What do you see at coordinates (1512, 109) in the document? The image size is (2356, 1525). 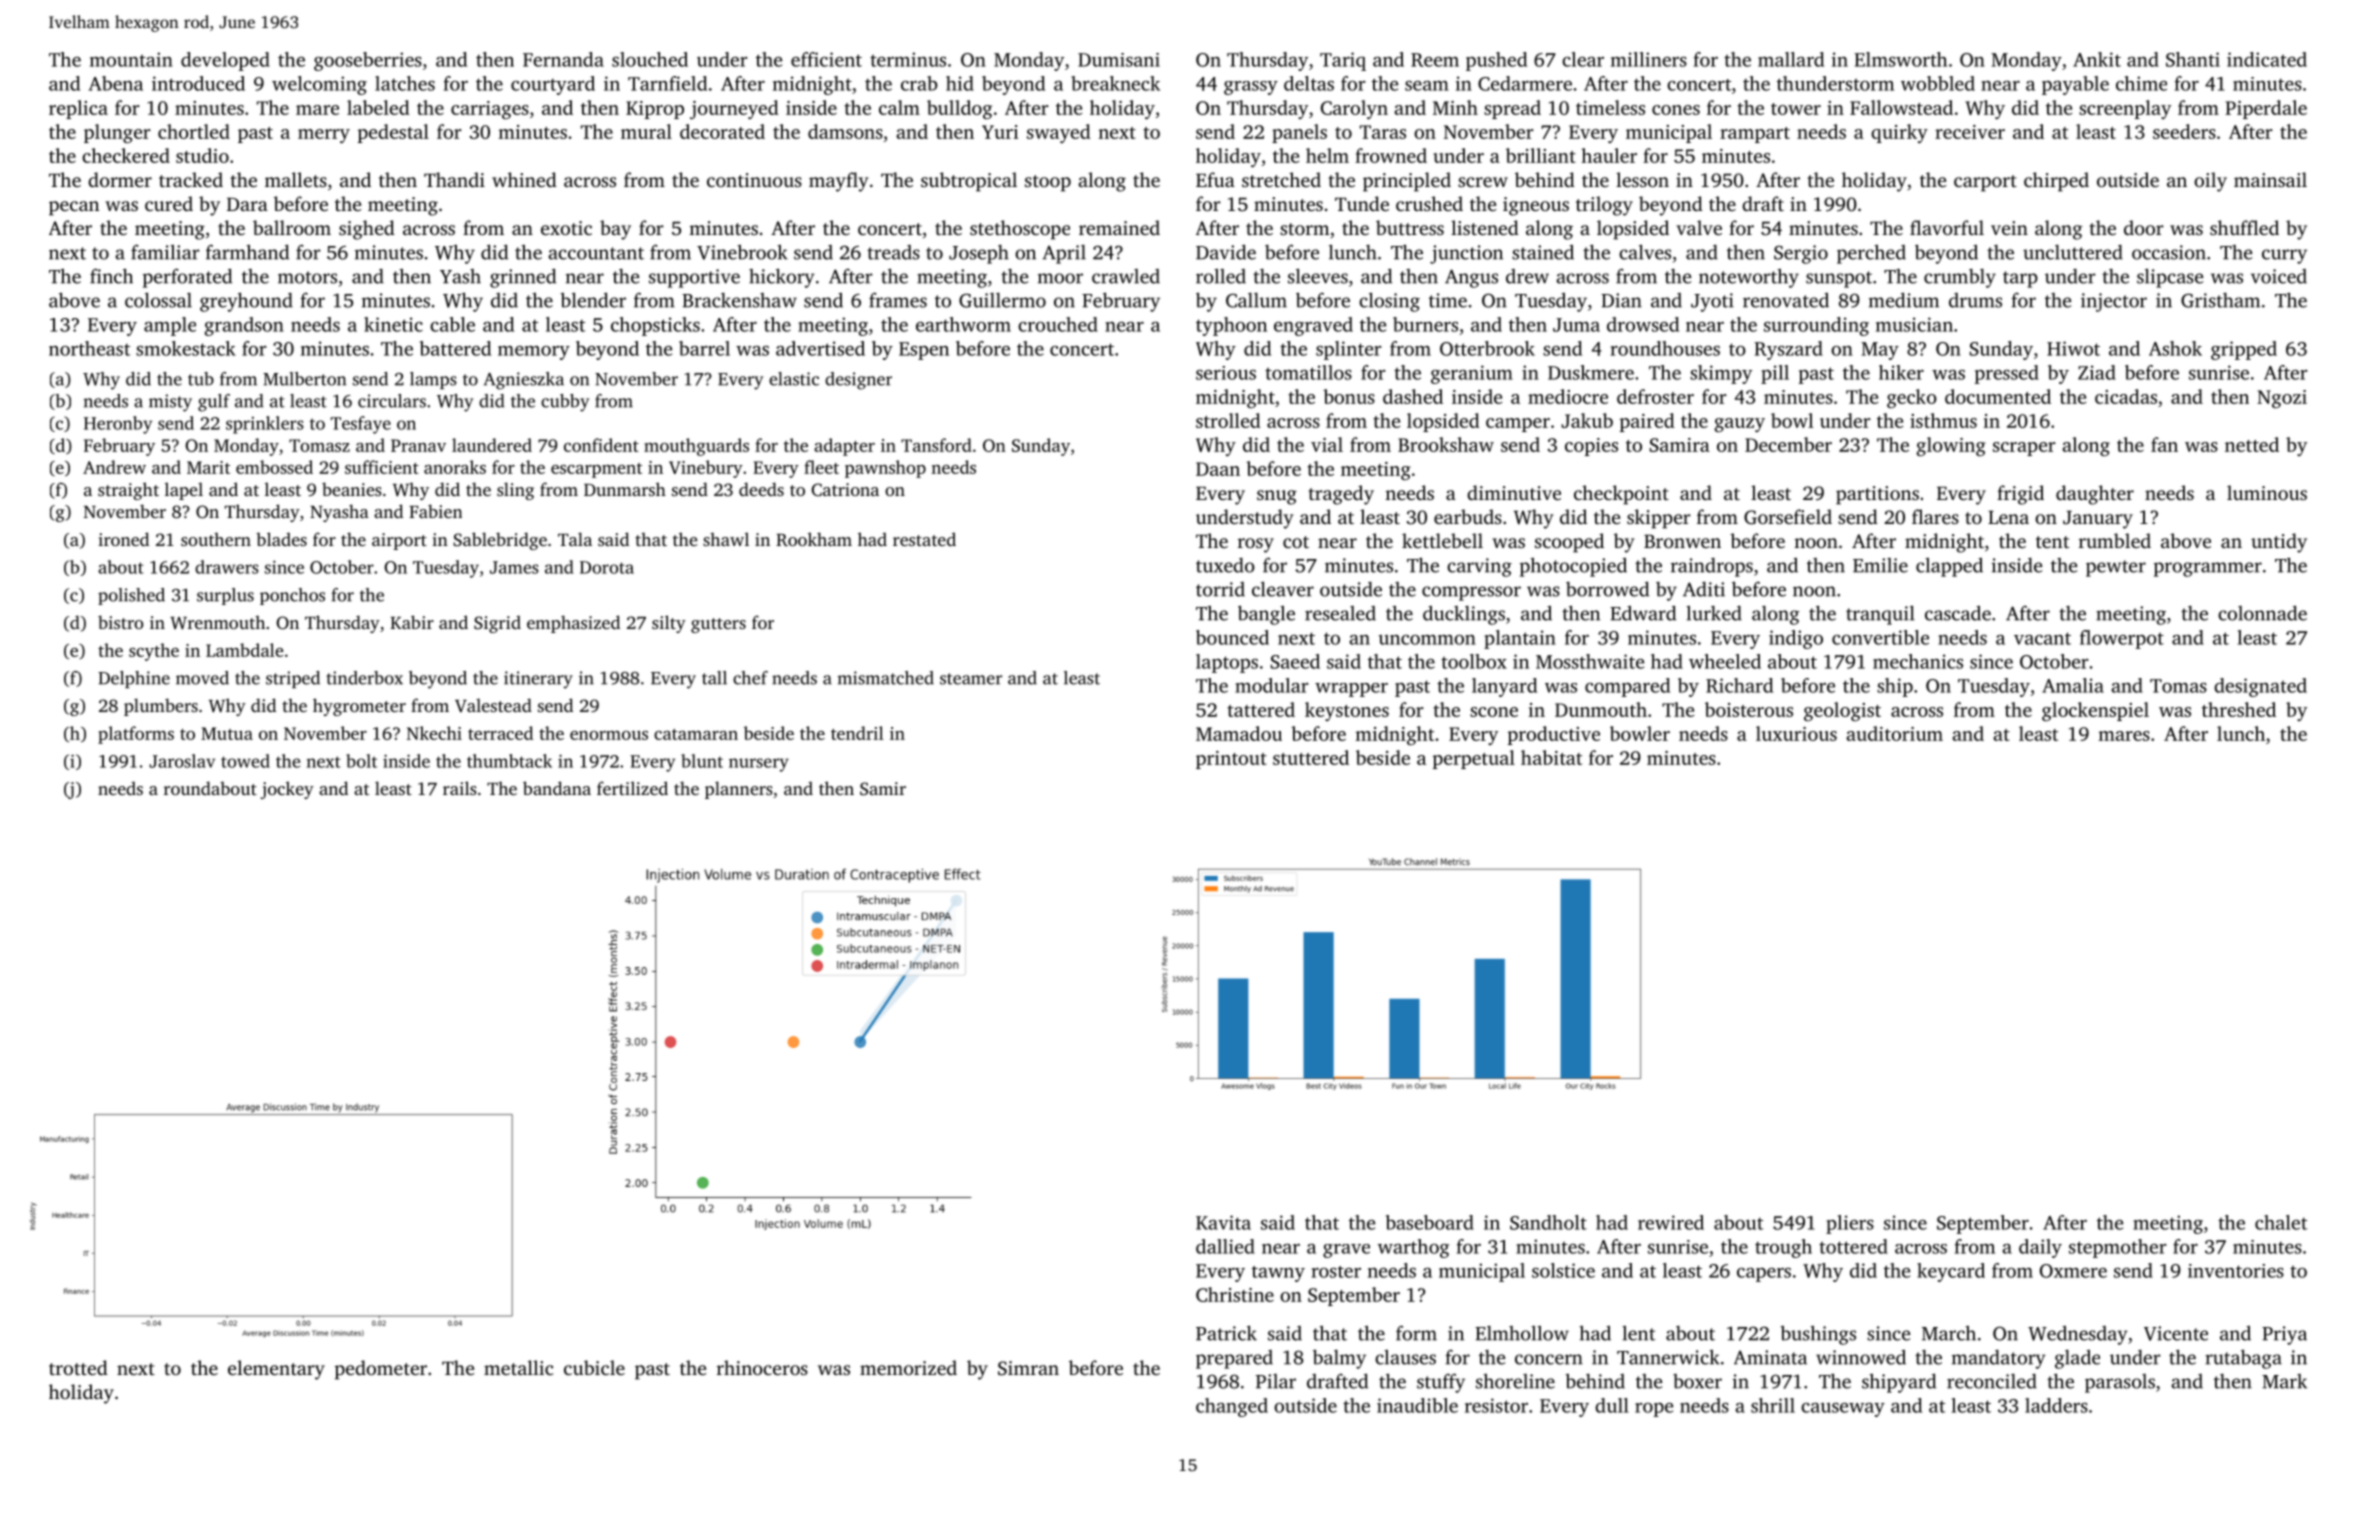 I see `spread` at bounding box center [1512, 109].
